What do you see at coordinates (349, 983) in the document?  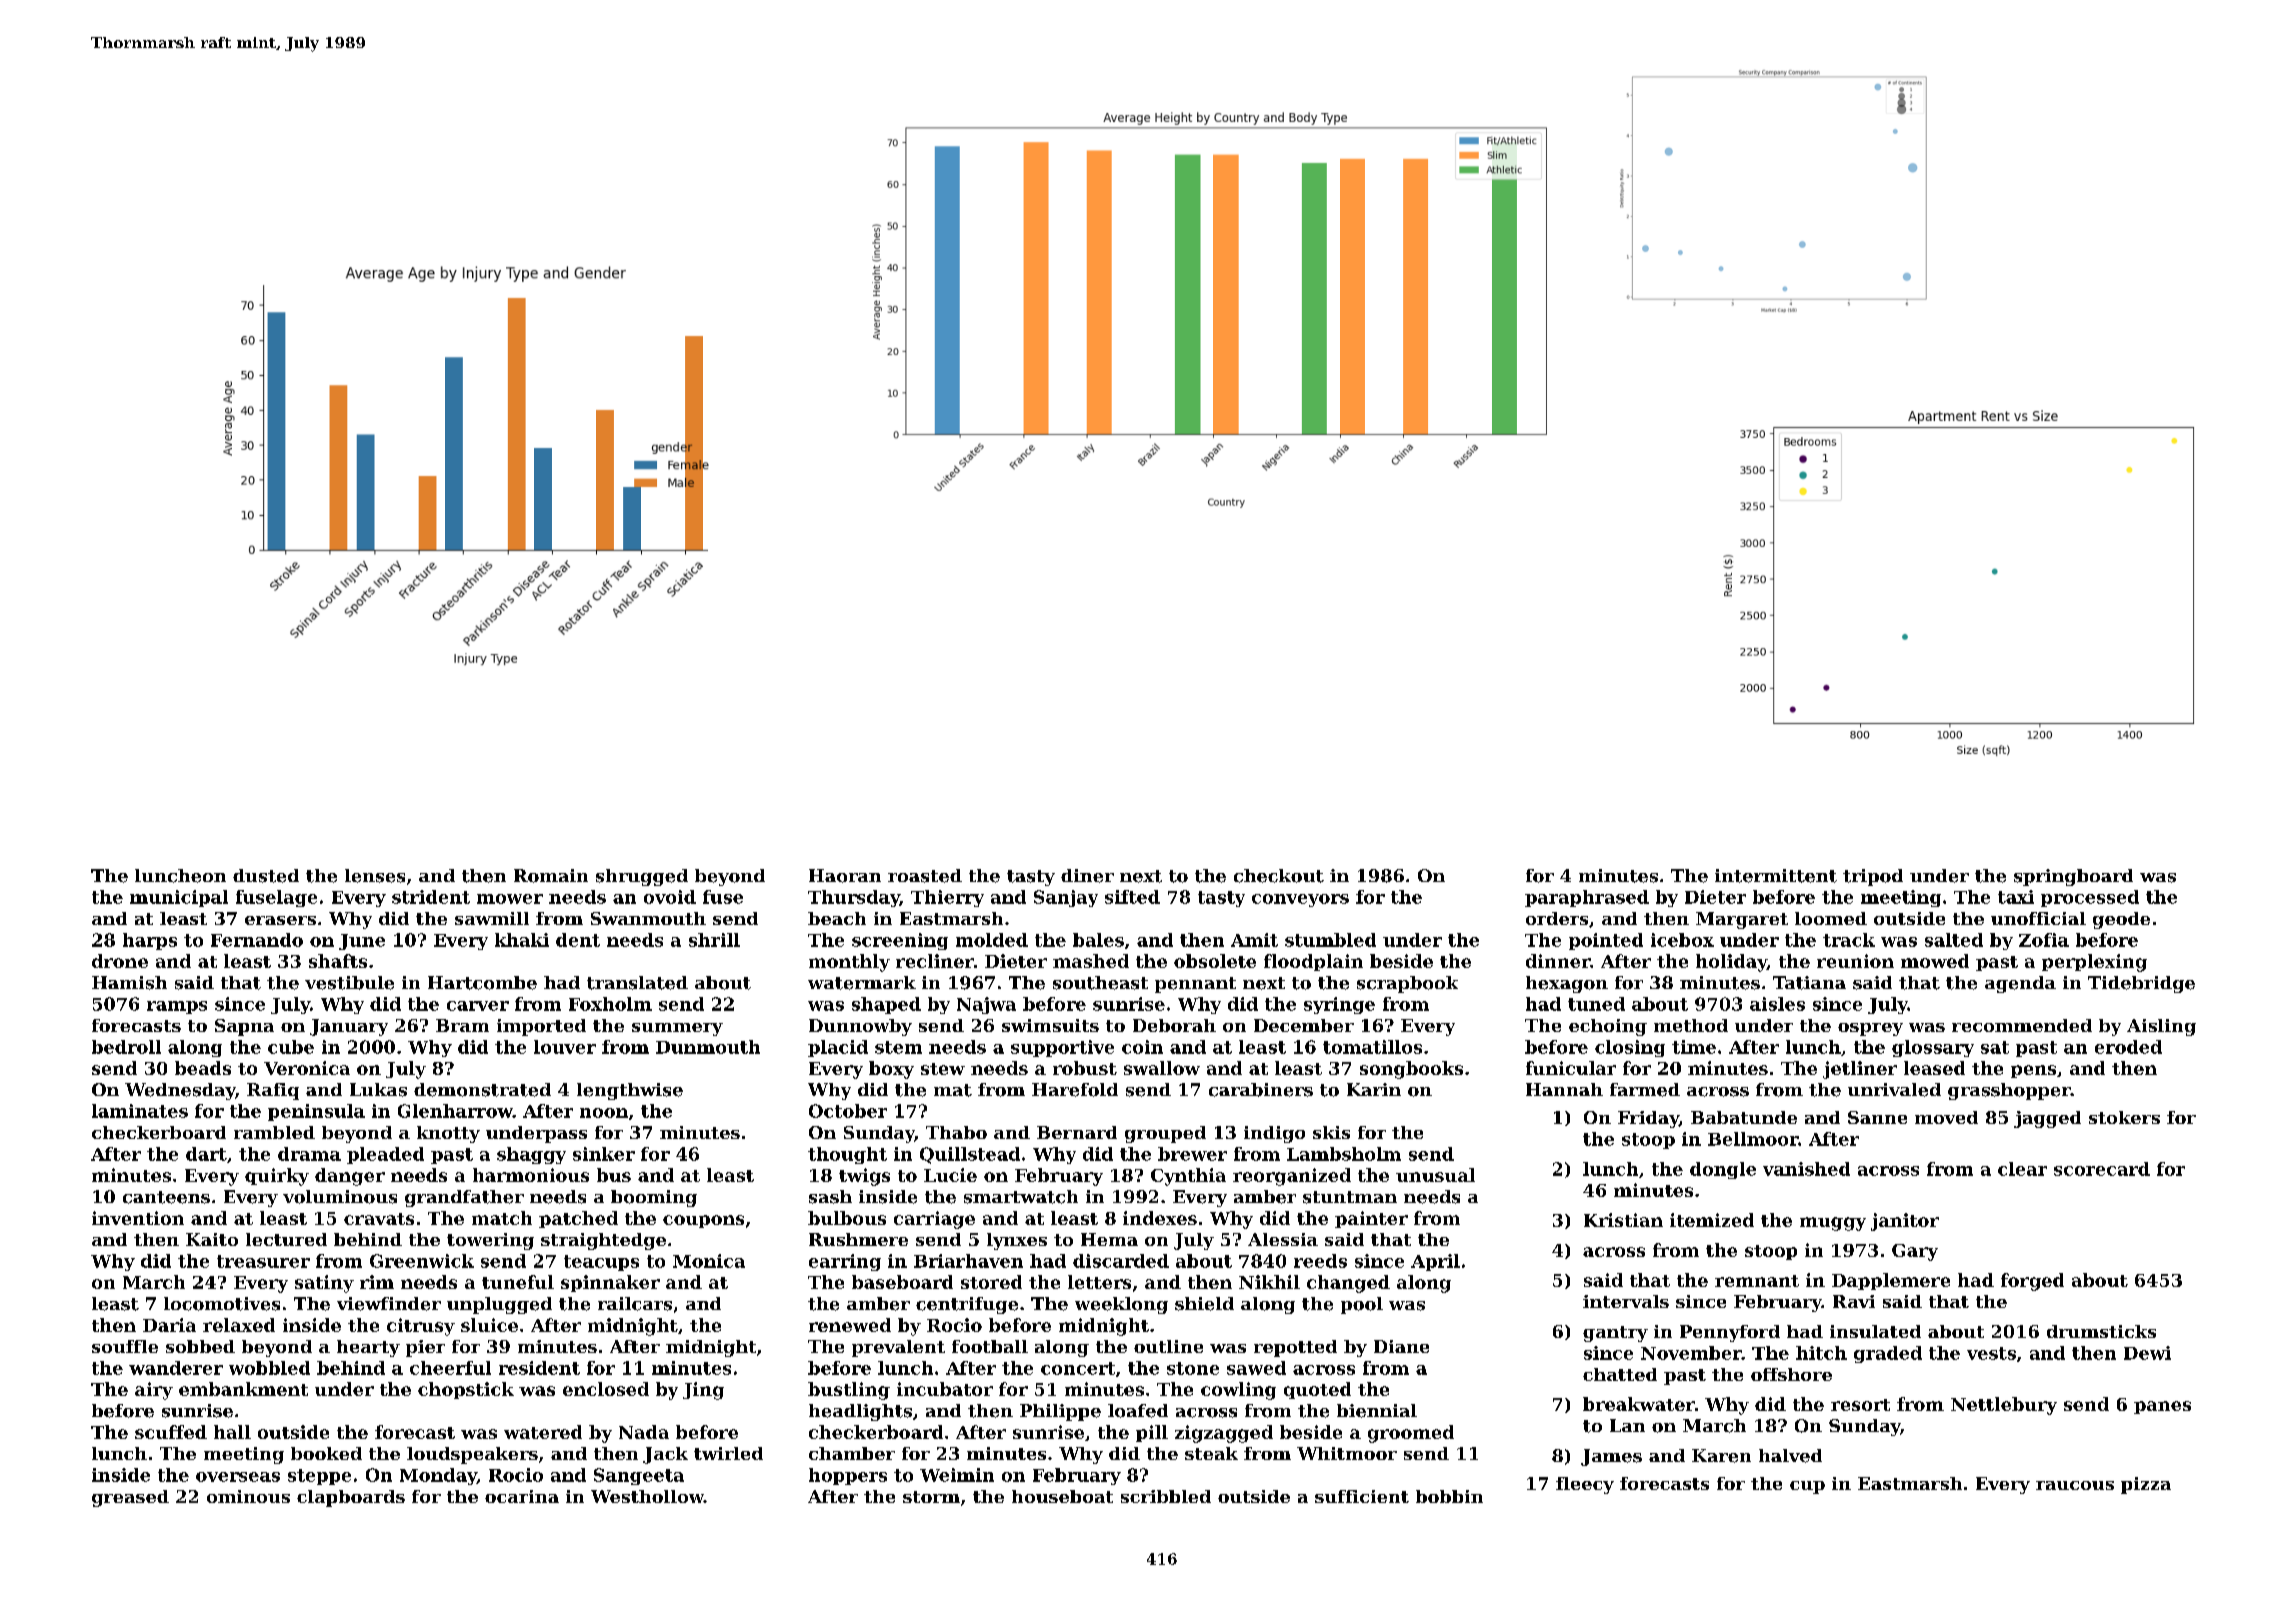 I see `vestibule` at bounding box center [349, 983].
